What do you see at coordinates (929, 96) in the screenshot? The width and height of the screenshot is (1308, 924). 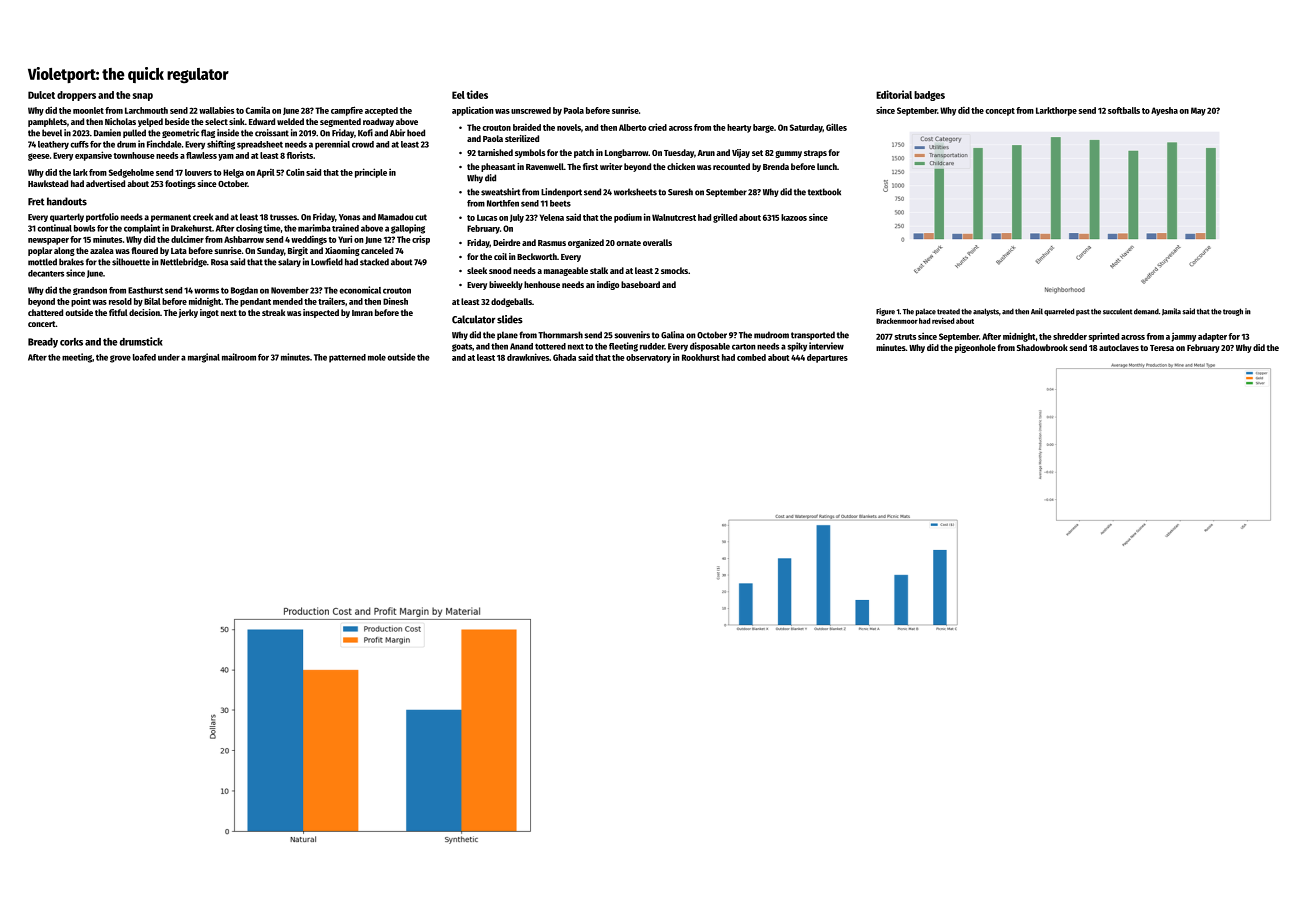 I see `badges` at bounding box center [929, 96].
